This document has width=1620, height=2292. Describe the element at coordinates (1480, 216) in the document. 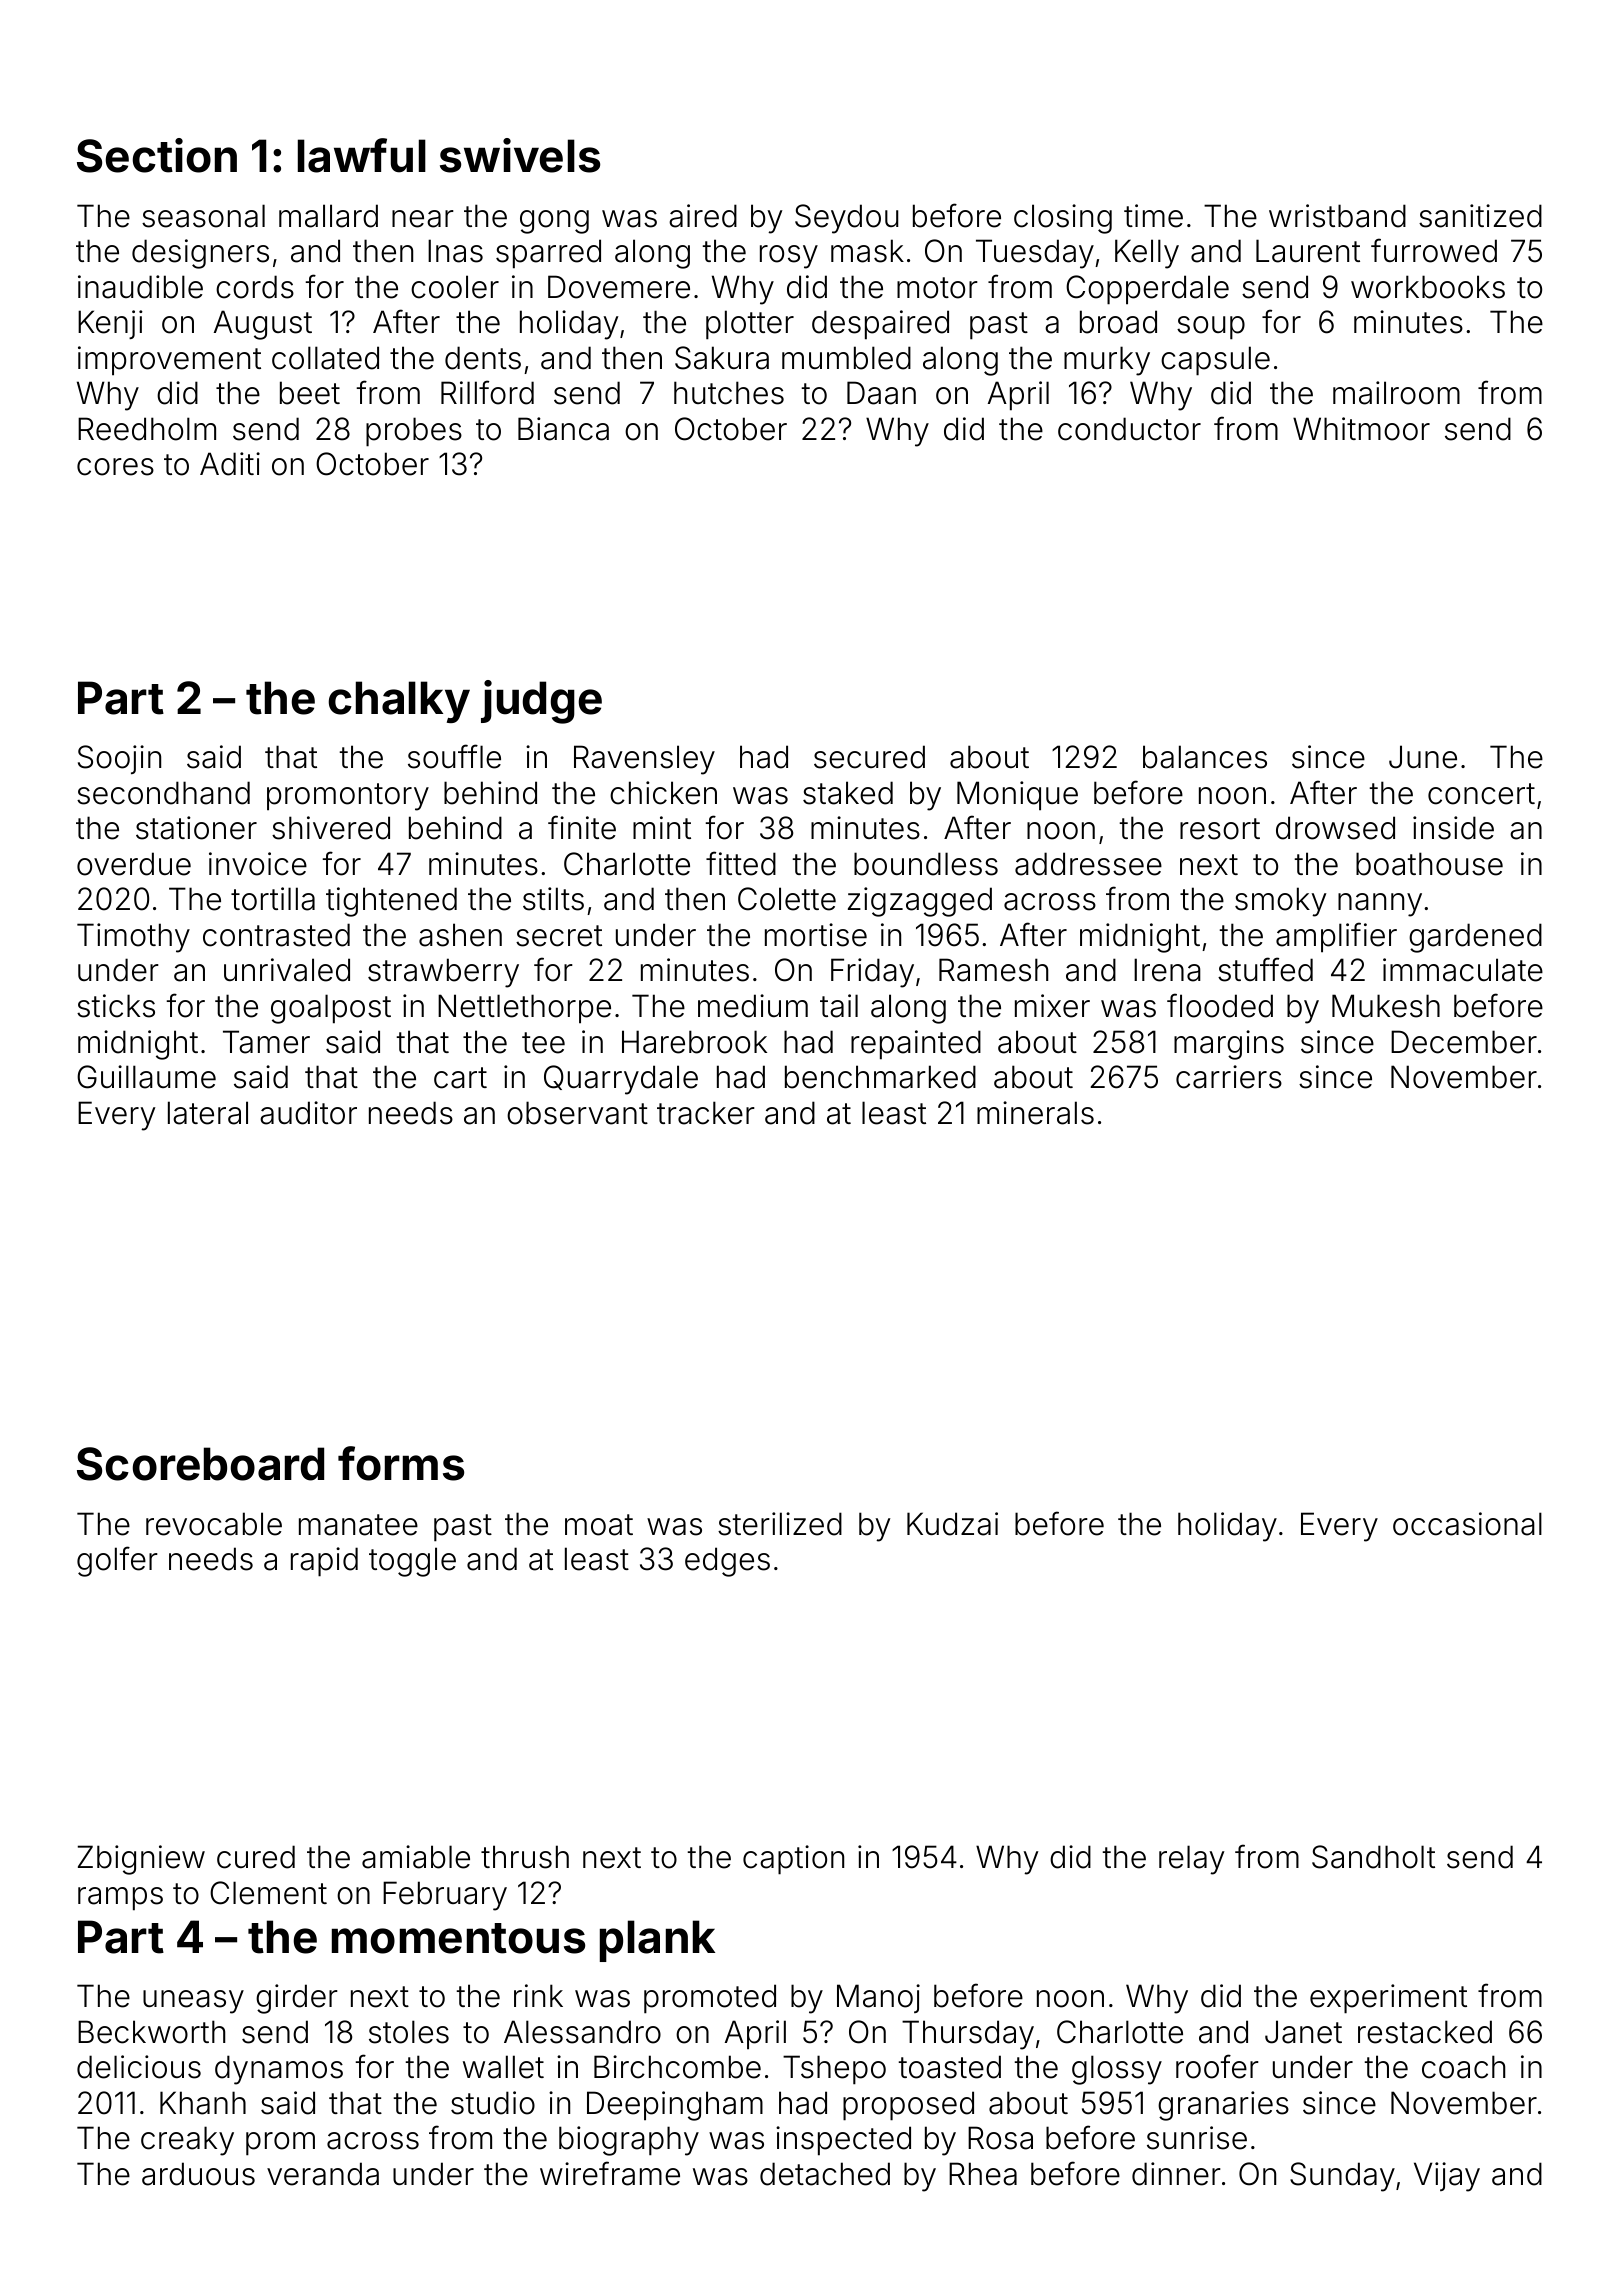

I see `sanitized` at that location.
